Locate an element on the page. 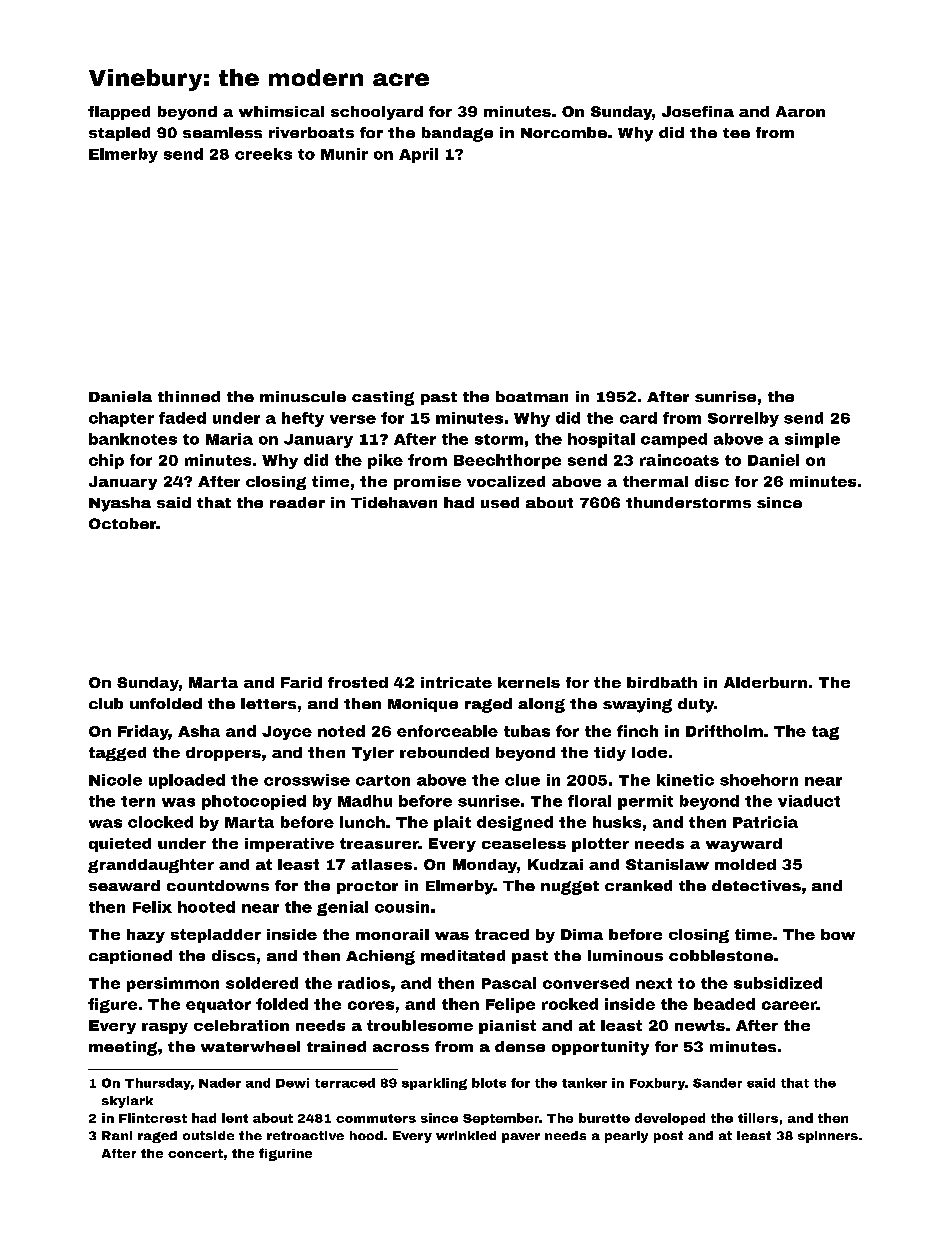 The image size is (952, 1233). chapter is located at coordinates (121, 419).
